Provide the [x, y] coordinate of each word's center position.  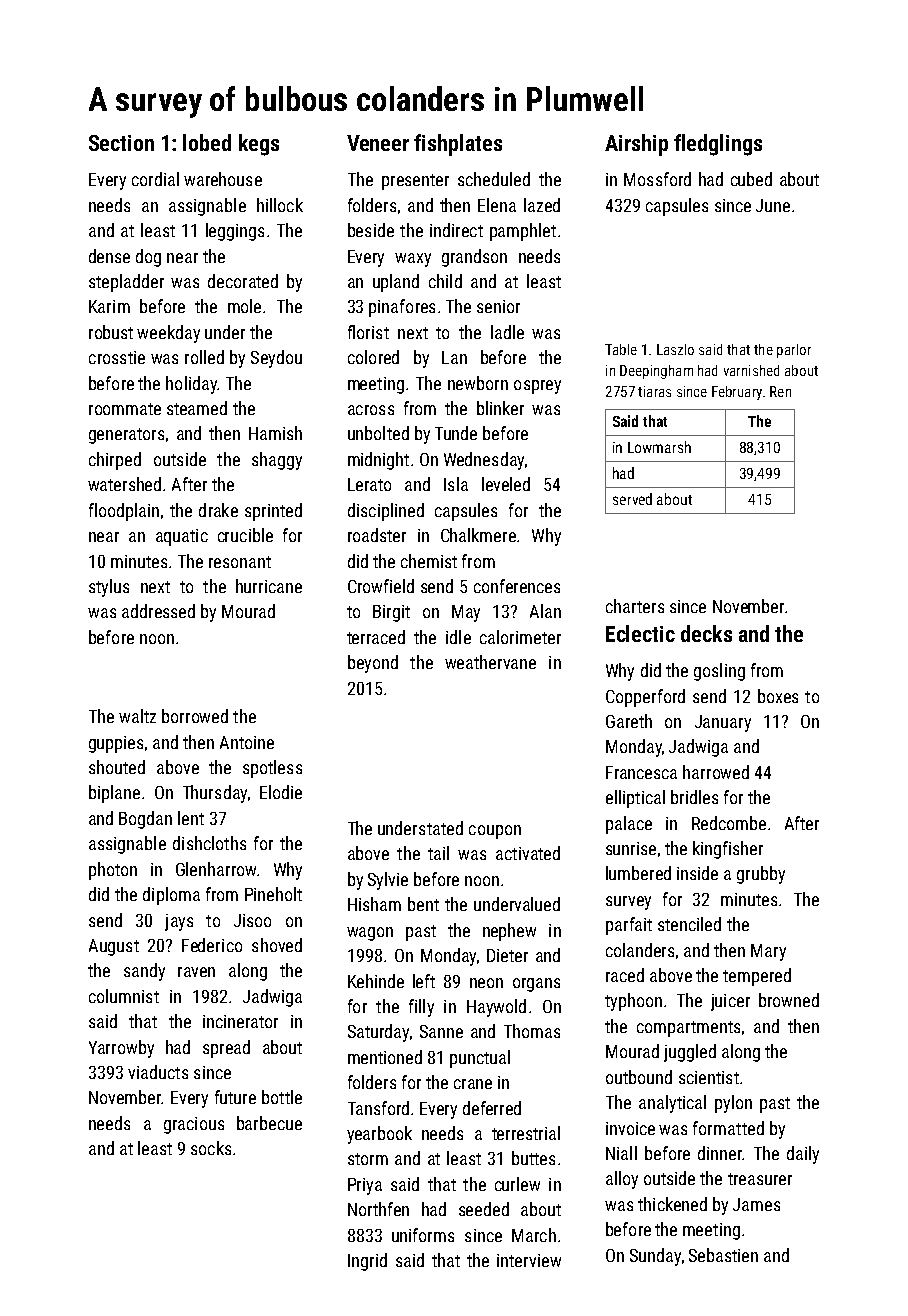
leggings [235, 232]
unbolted [378, 433]
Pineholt [273, 894]
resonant [240, 562]
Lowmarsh [659, 447]
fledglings [718, 145]
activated [528, 853]
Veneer [378, 143]
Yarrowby [121, 1049]
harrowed [716, 772]
